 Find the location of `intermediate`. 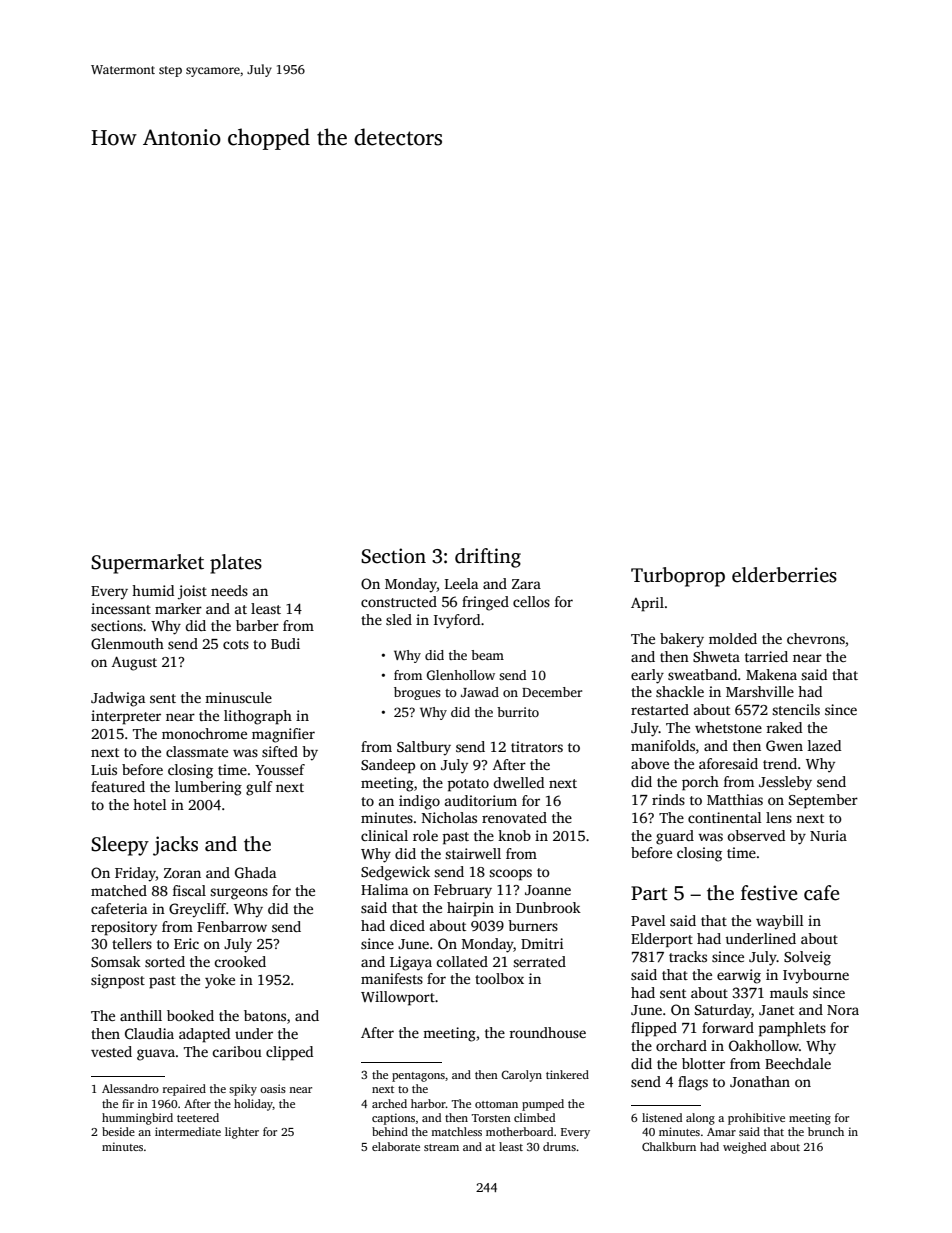

intermediate is located at coordinates (188, 1131).
